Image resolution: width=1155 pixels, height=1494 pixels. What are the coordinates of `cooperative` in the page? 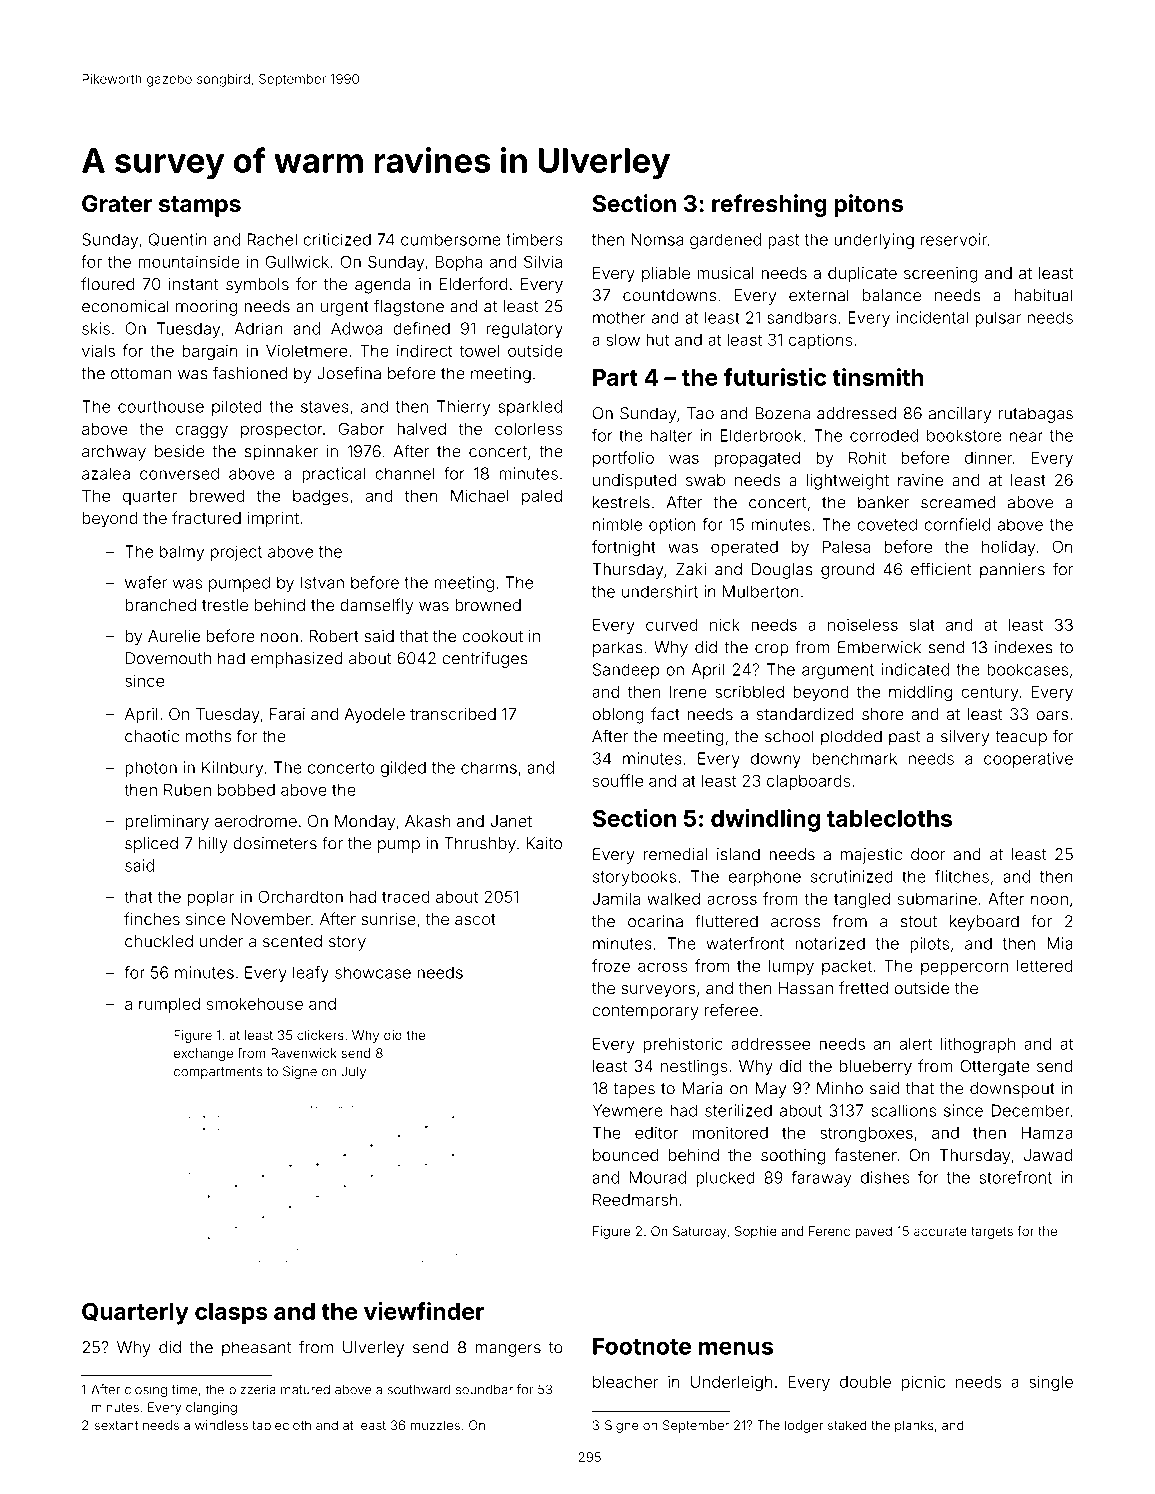 It's located at (1028, 760).
